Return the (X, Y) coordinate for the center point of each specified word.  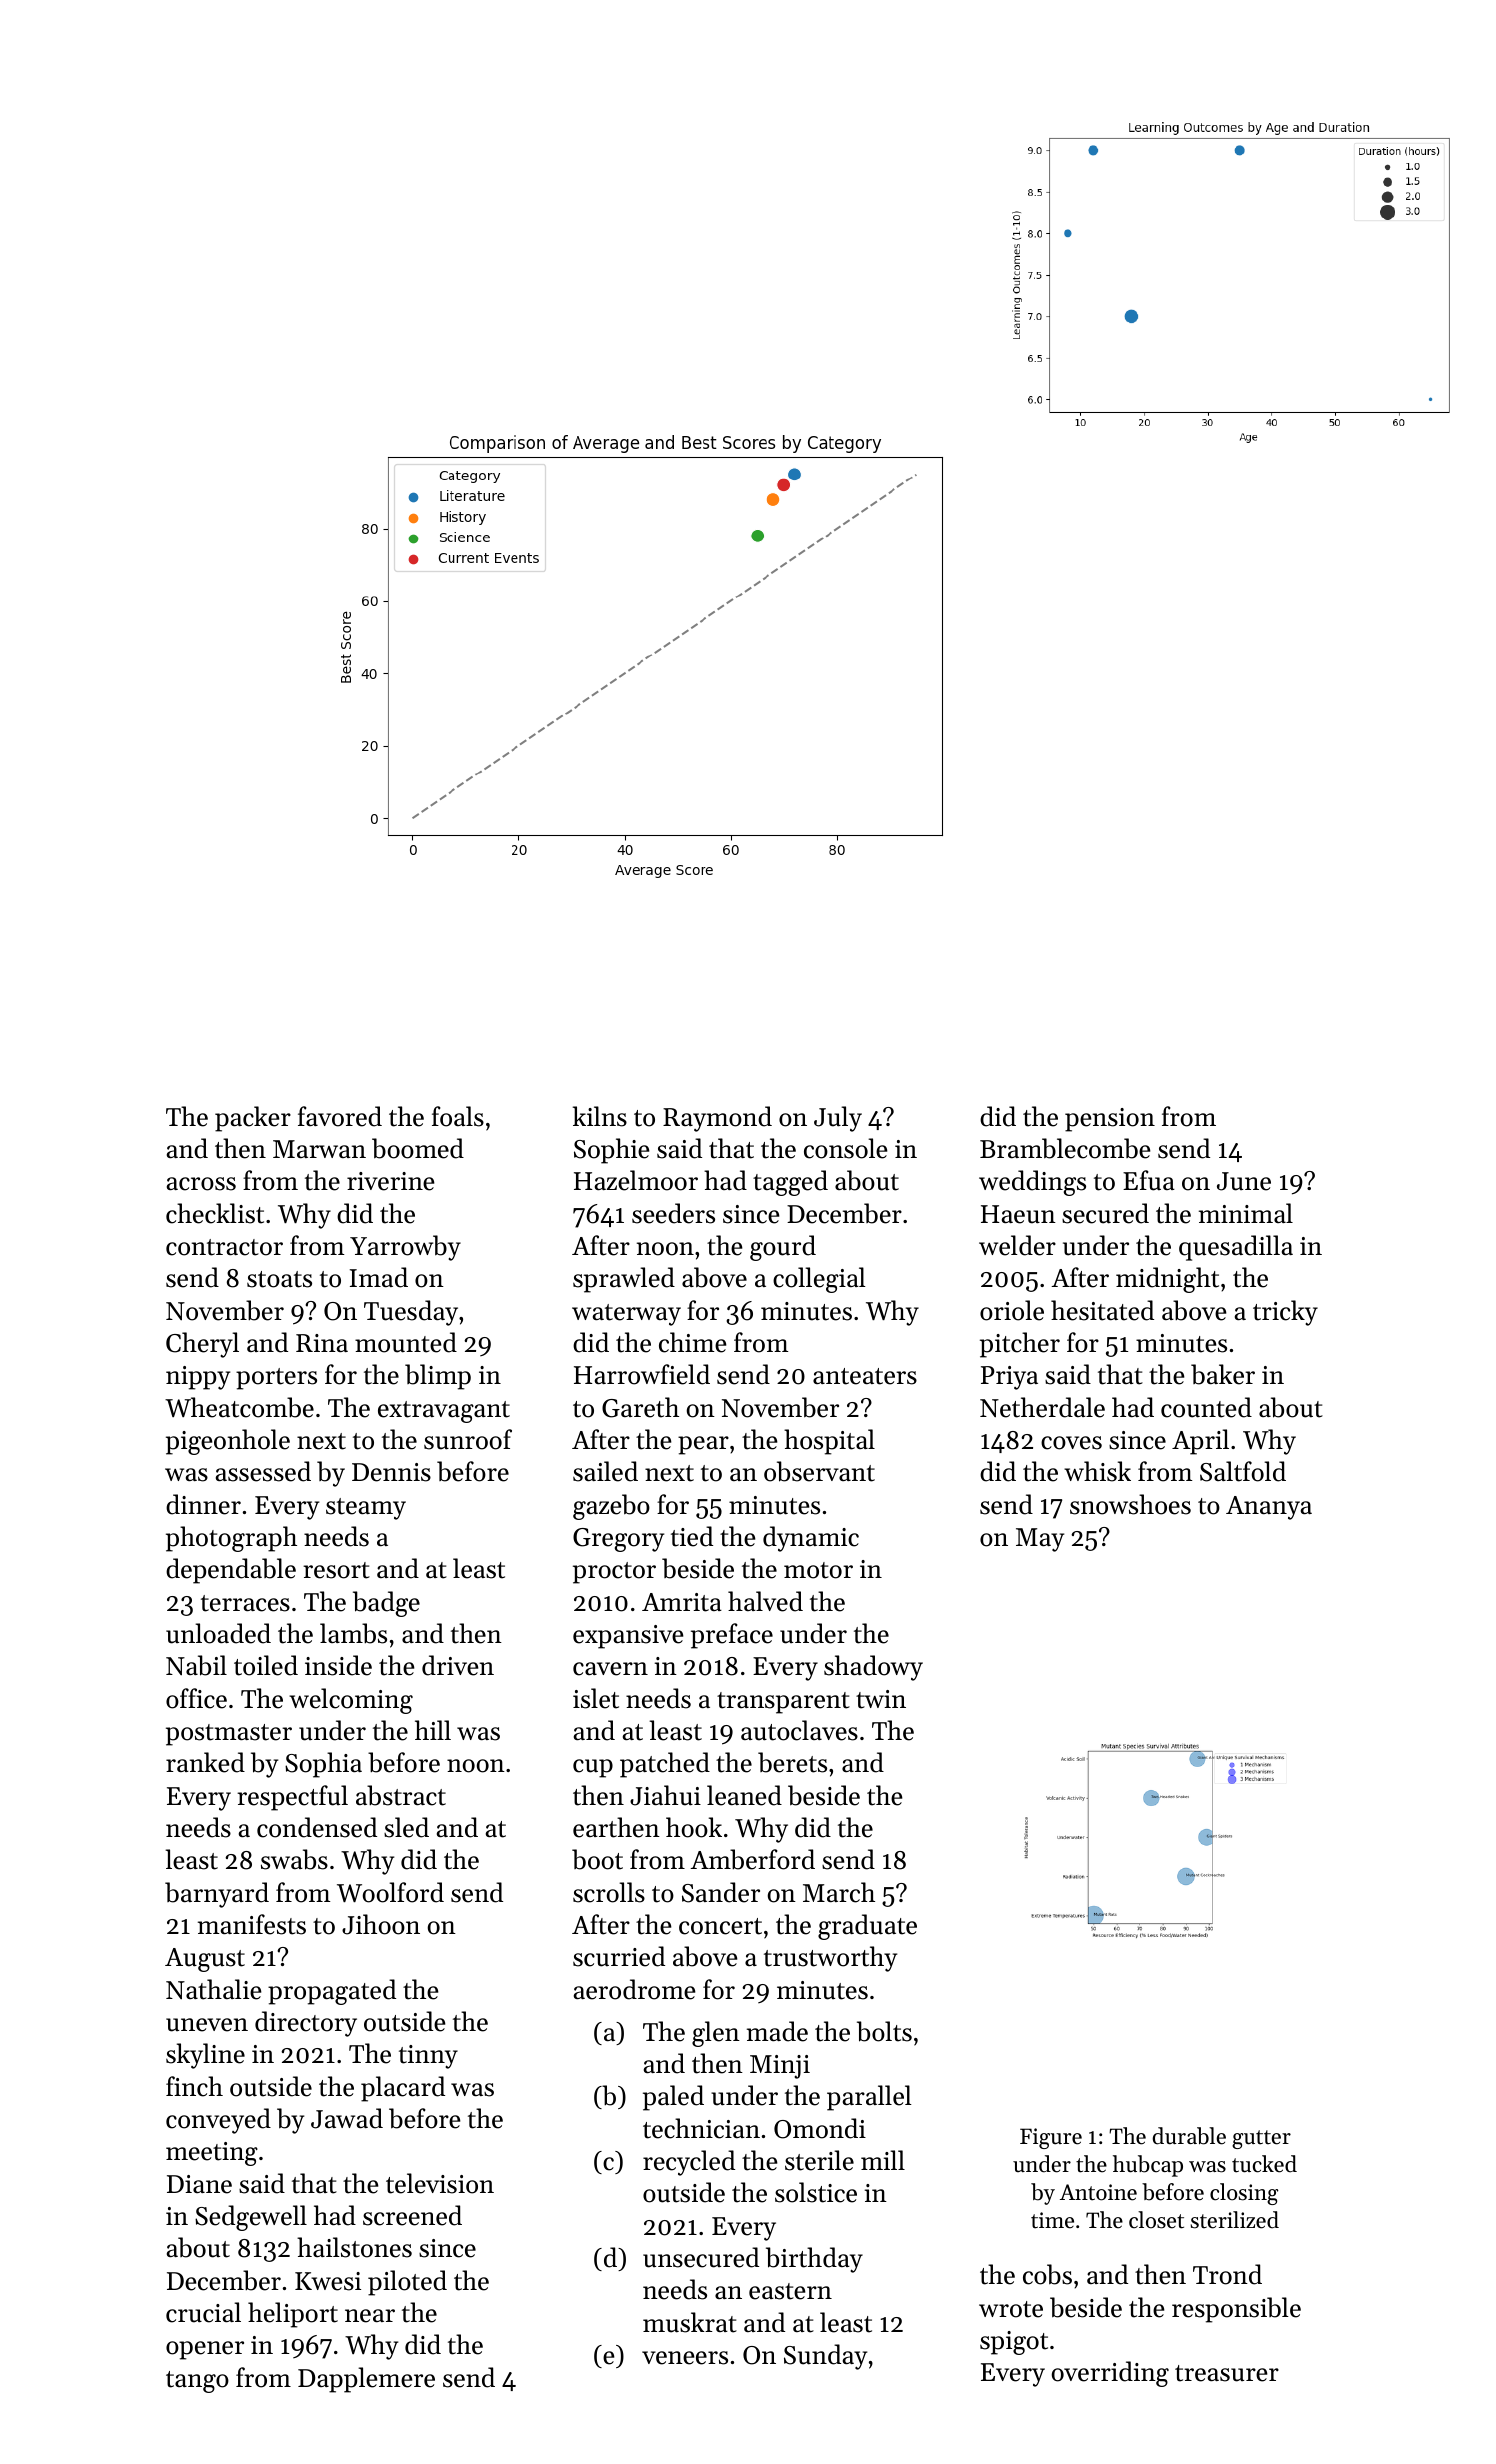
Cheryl (202, 1345)
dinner (203, 1504)
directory (306, 2024)
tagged (790, 1183)
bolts (884, 2031)
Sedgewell (251, 2218)
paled (673, 2098)
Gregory (618, 1540)
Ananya (1269, 1508)
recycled (689, 2163)
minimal (1246, 1213)
